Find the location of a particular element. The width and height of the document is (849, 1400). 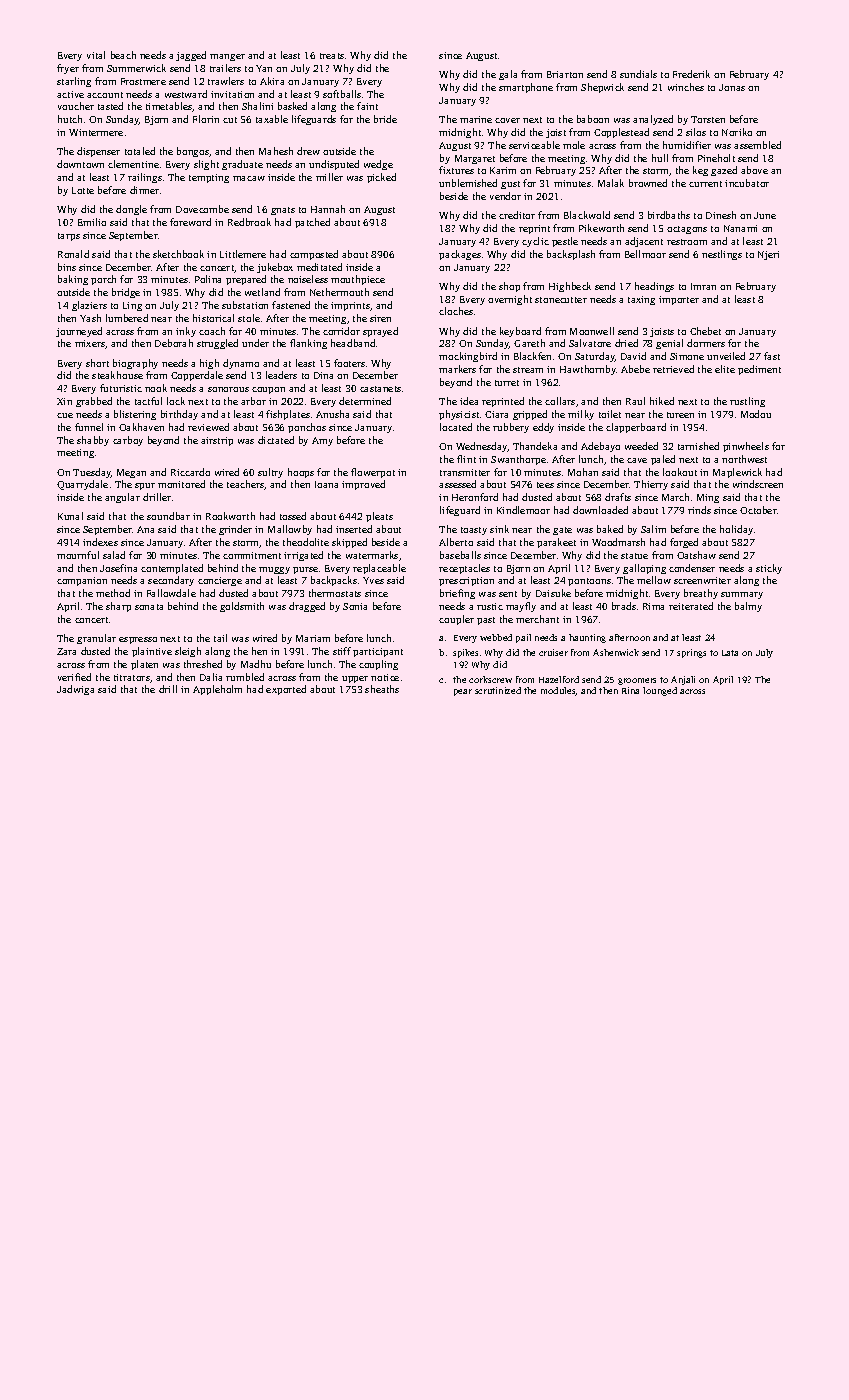

mayfly is located at coordinates (521, 607).
